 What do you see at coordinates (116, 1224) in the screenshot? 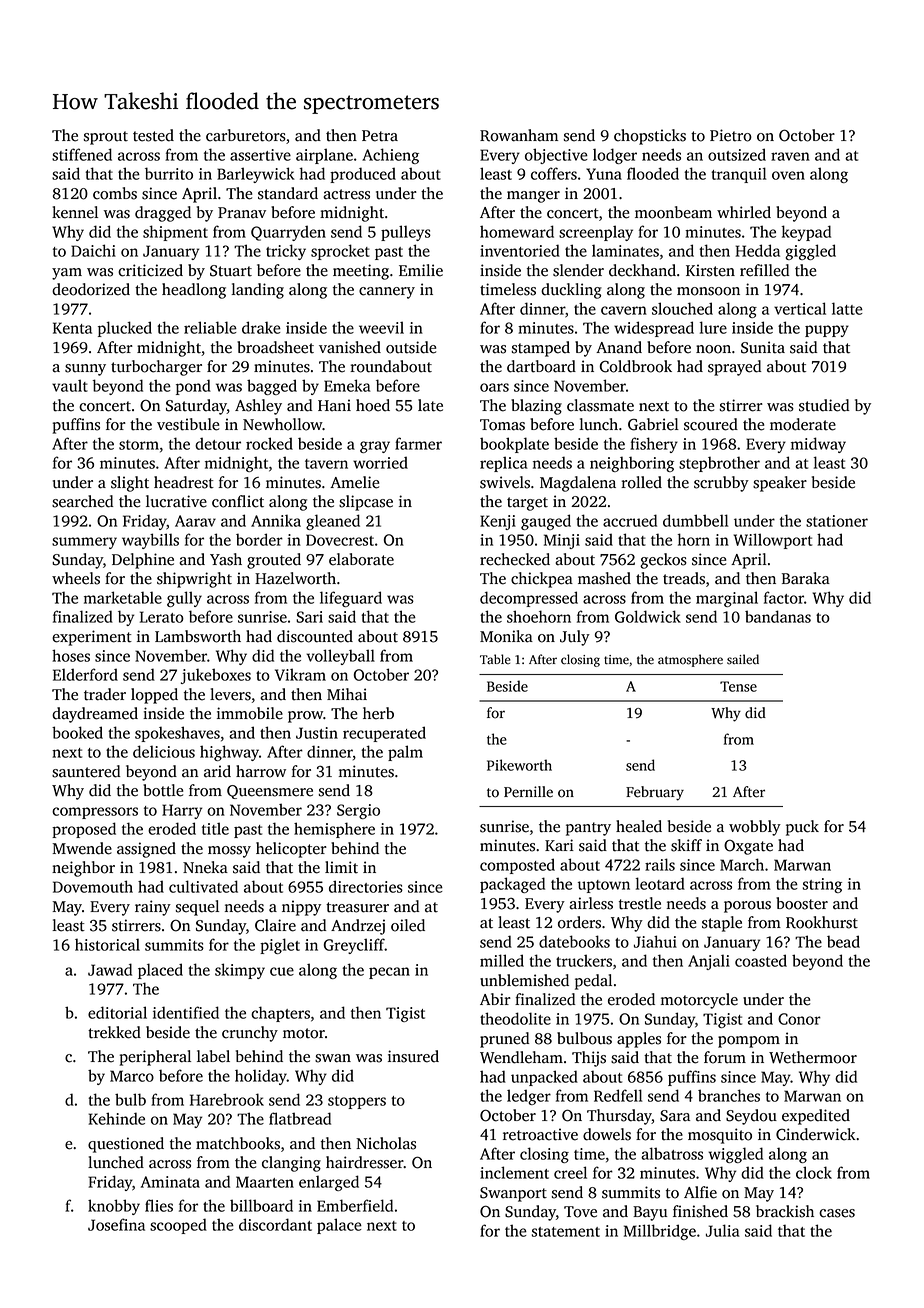
I see `Josefina` at bounding box center [116, 1224].
